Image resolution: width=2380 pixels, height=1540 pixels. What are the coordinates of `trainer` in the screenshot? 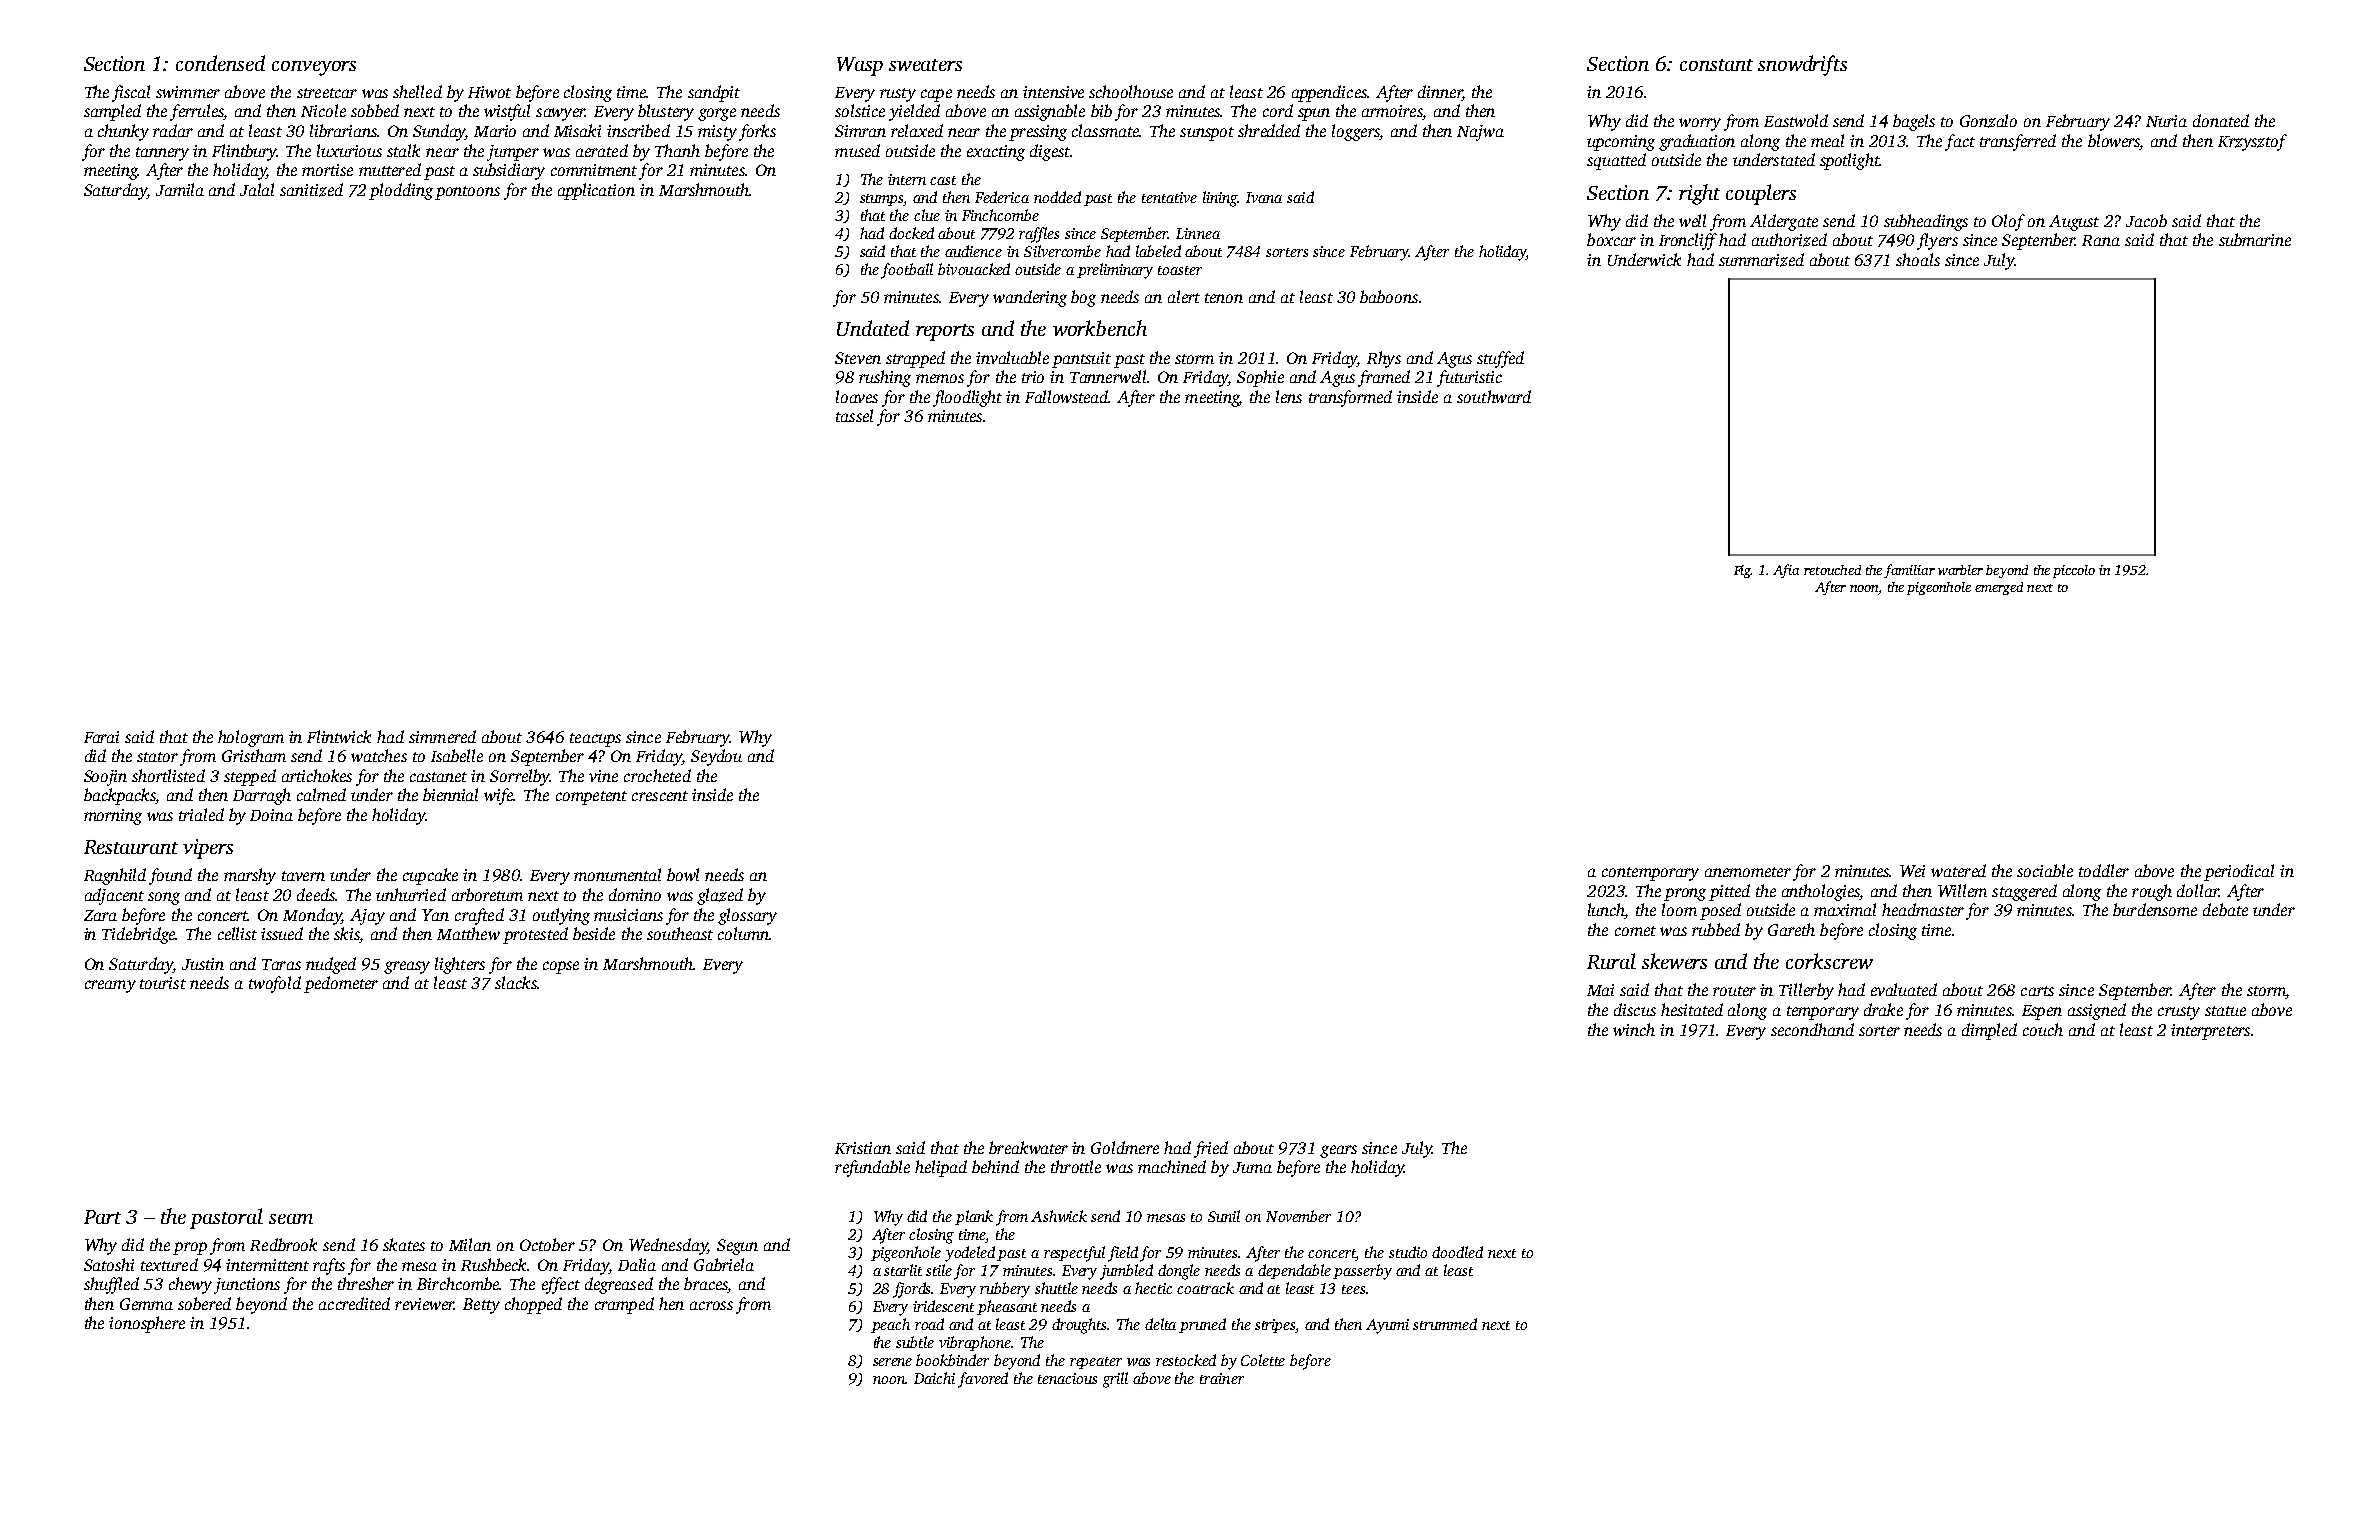 It's located at (1222, 1378).
